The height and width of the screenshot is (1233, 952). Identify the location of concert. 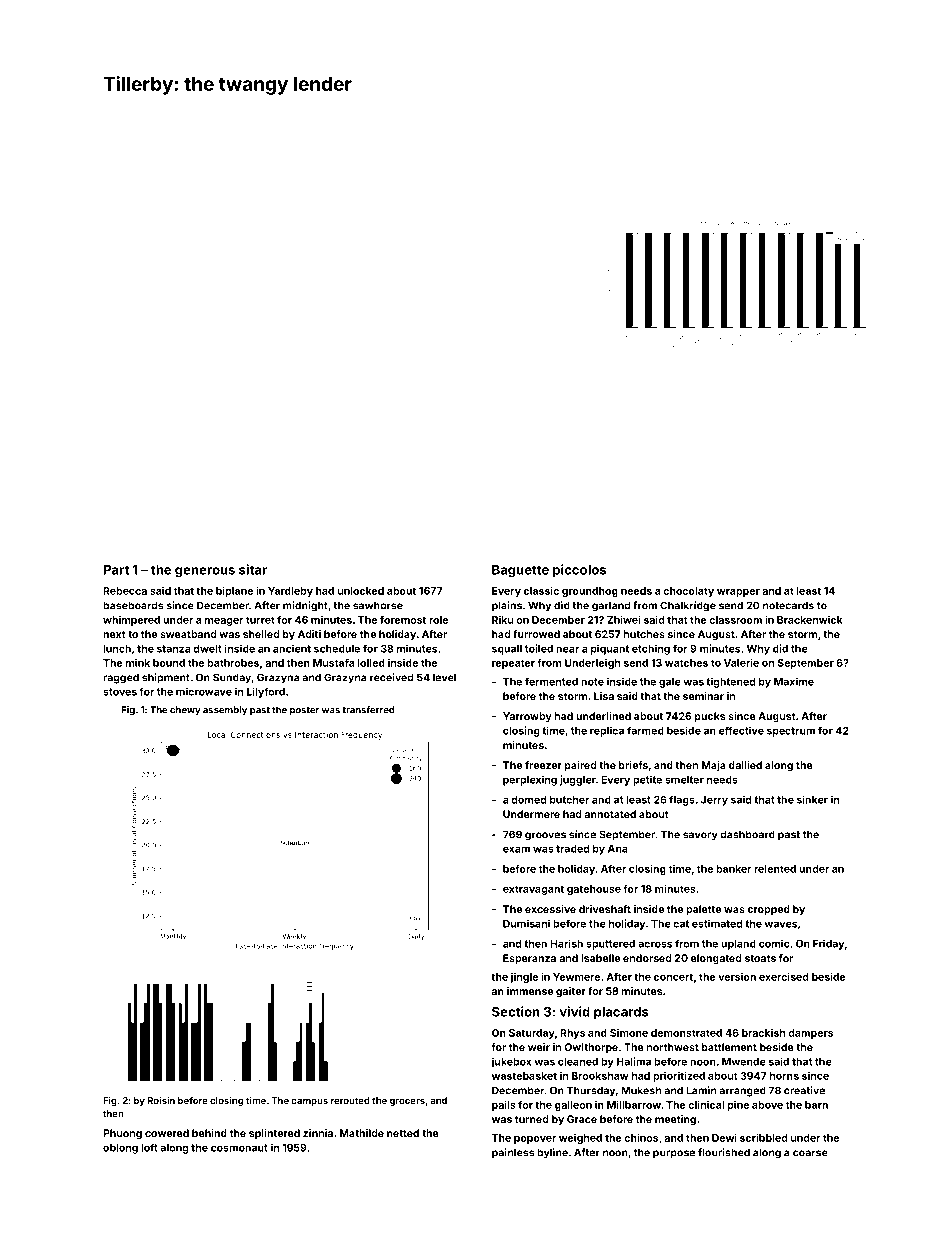
(673, 977).
